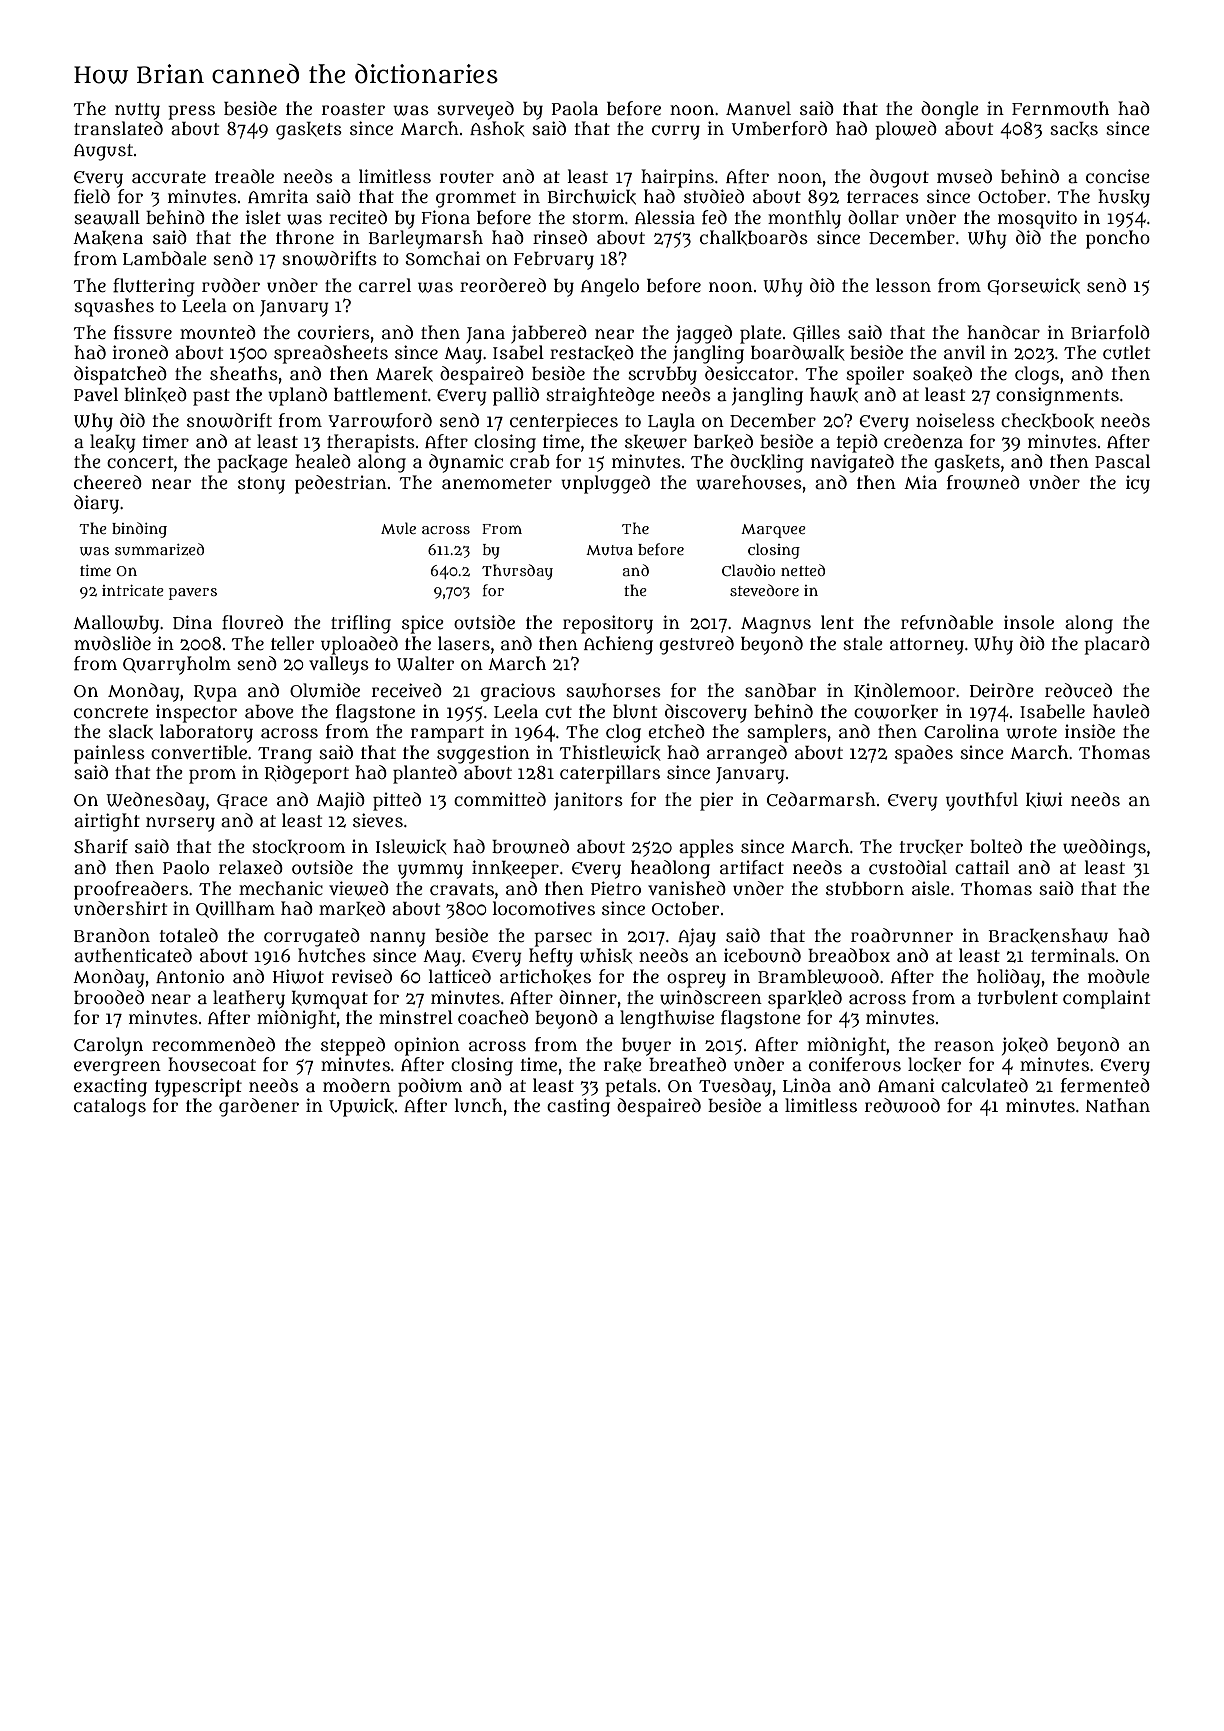  I want to click on curry, so click(676, 132).
